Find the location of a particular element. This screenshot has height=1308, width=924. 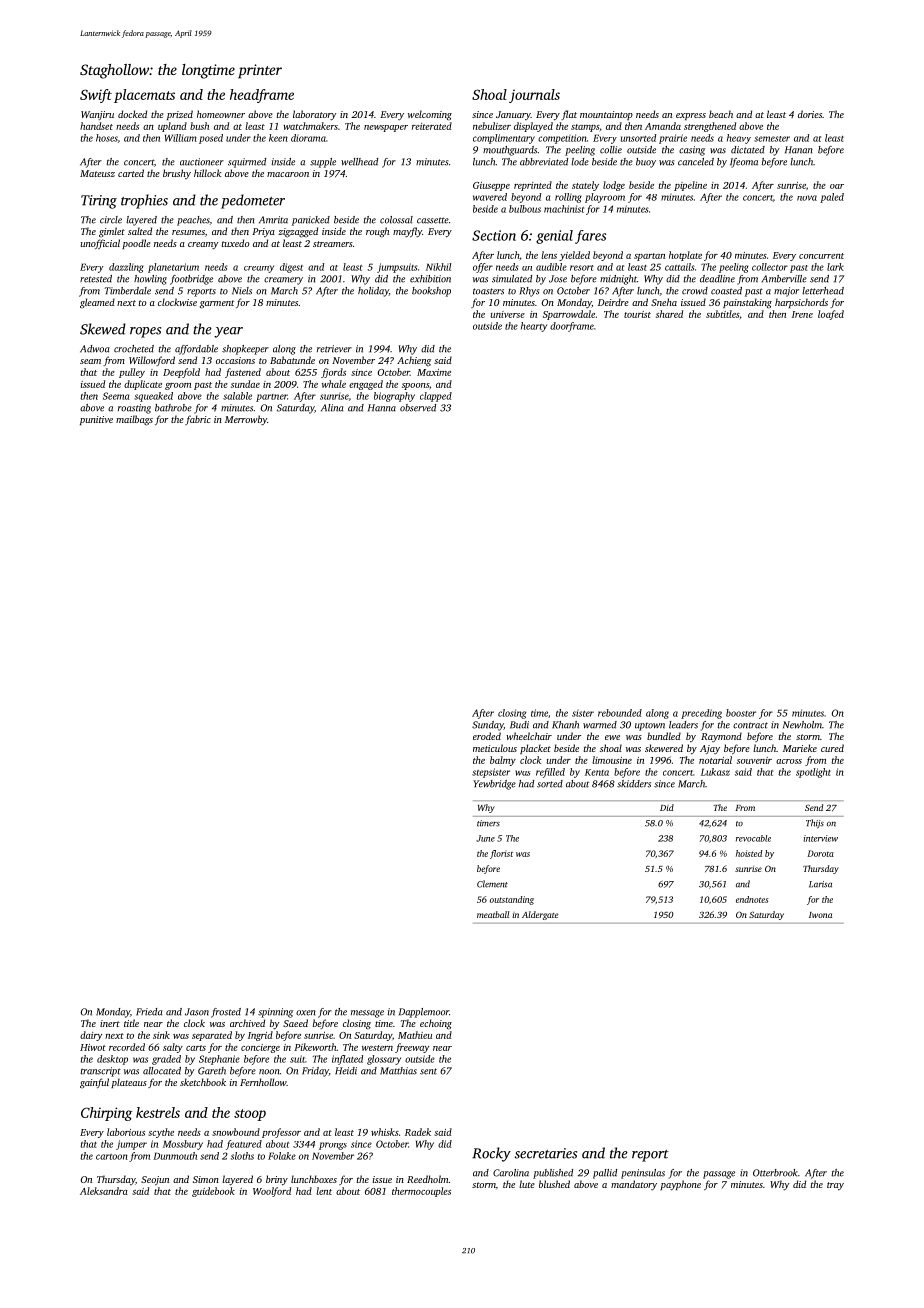

punitive is located at coordinates (96, 420).
